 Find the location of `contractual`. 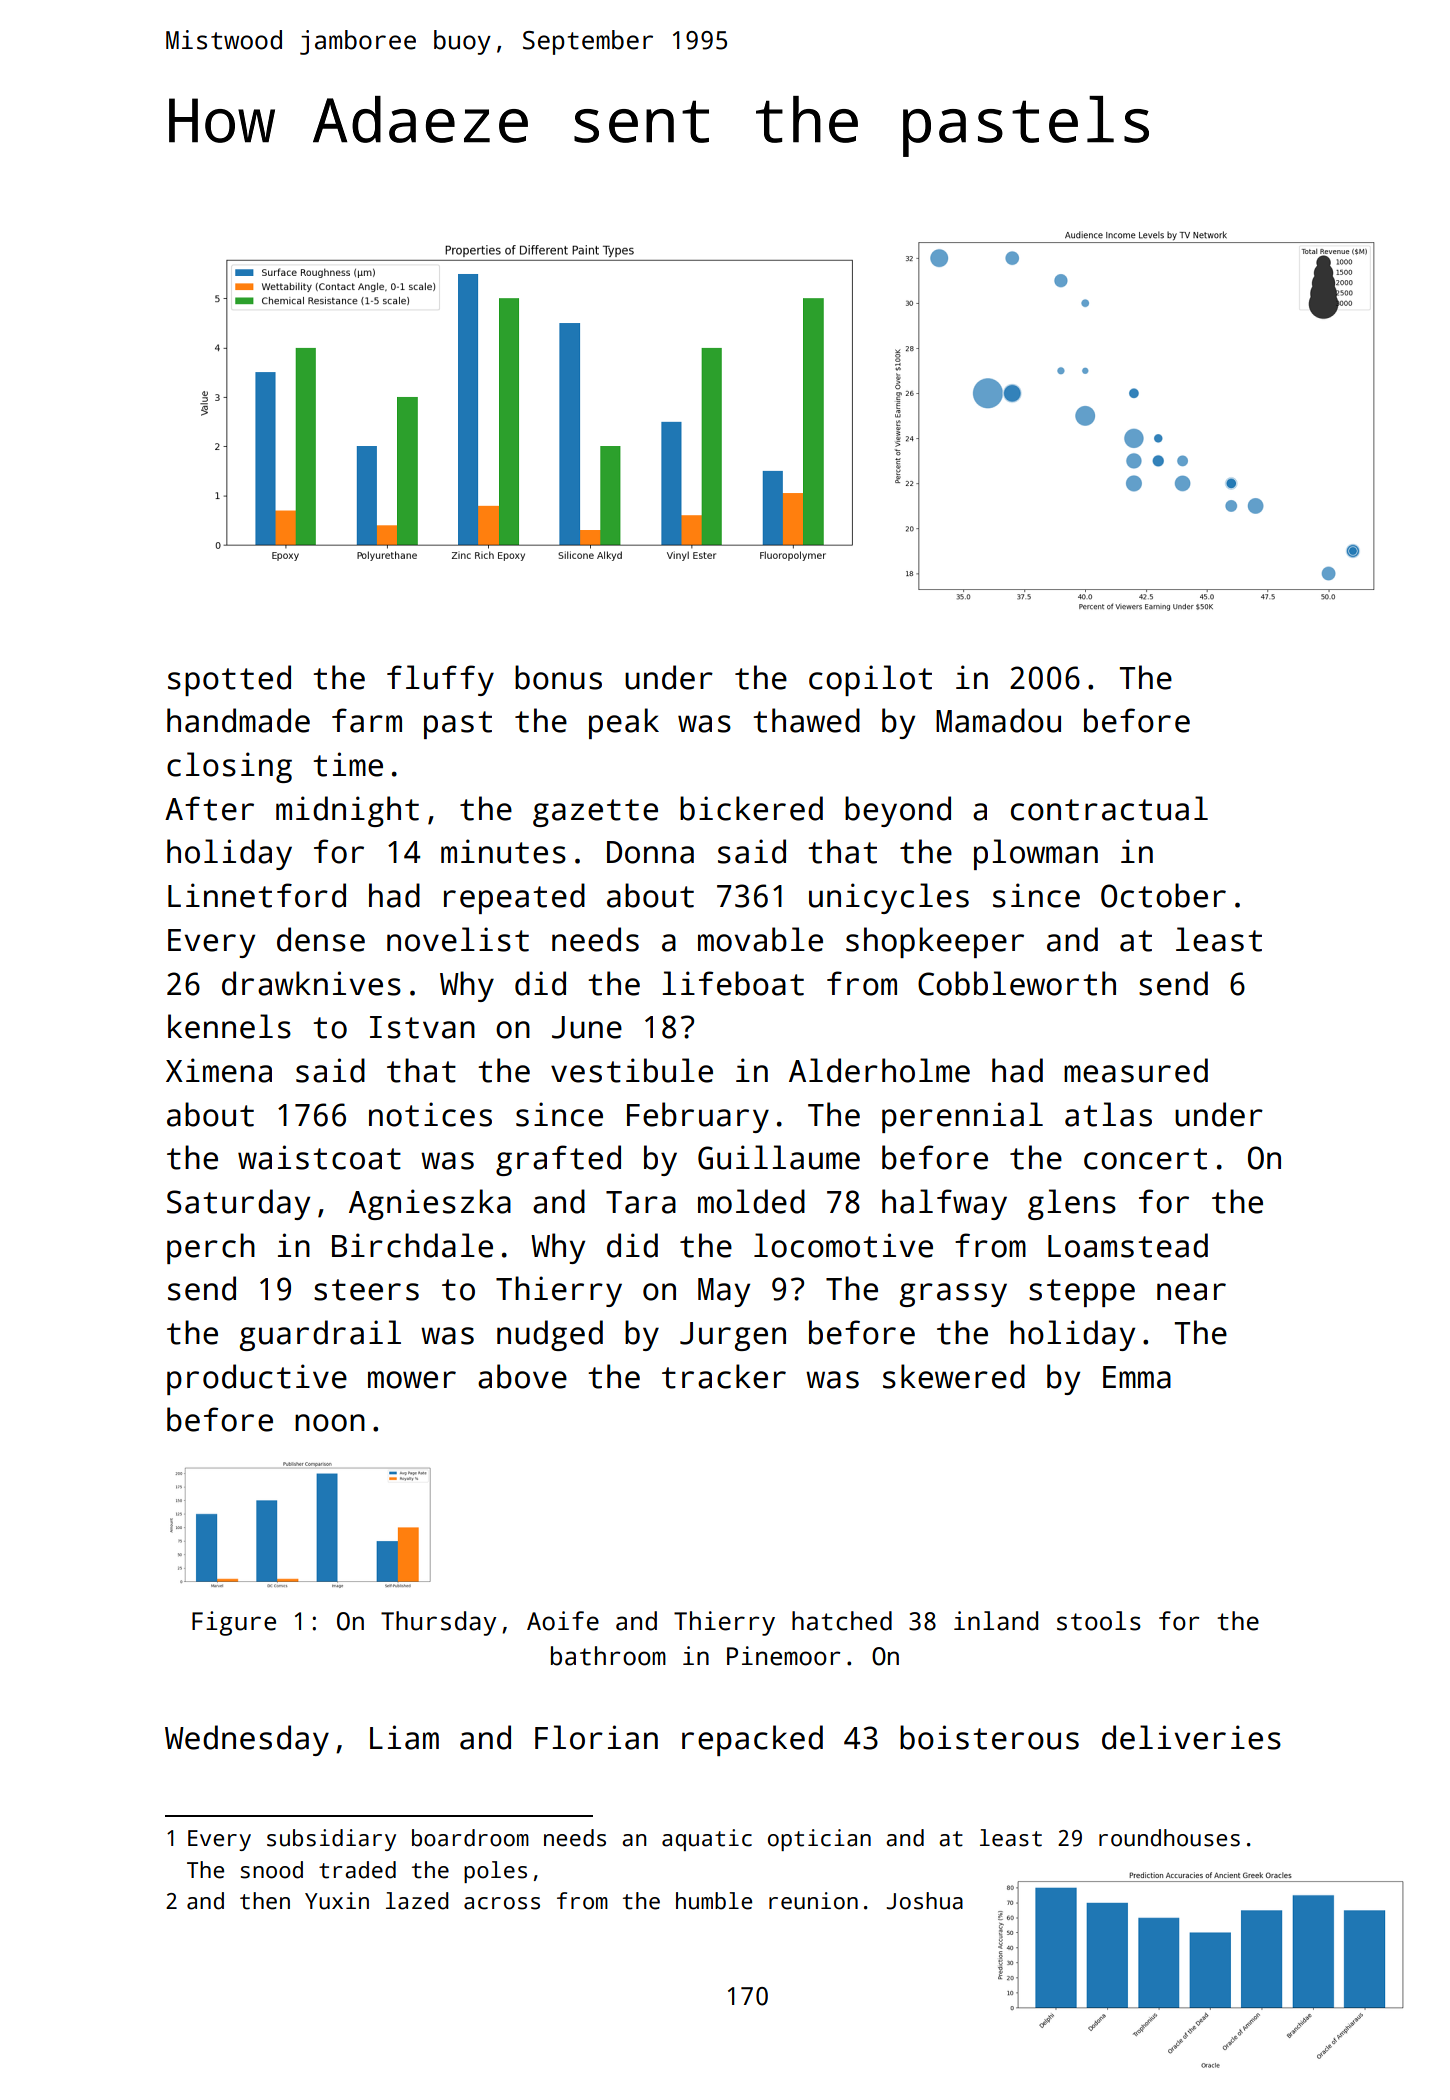

contractual is located at coordinates (1109, 808).
